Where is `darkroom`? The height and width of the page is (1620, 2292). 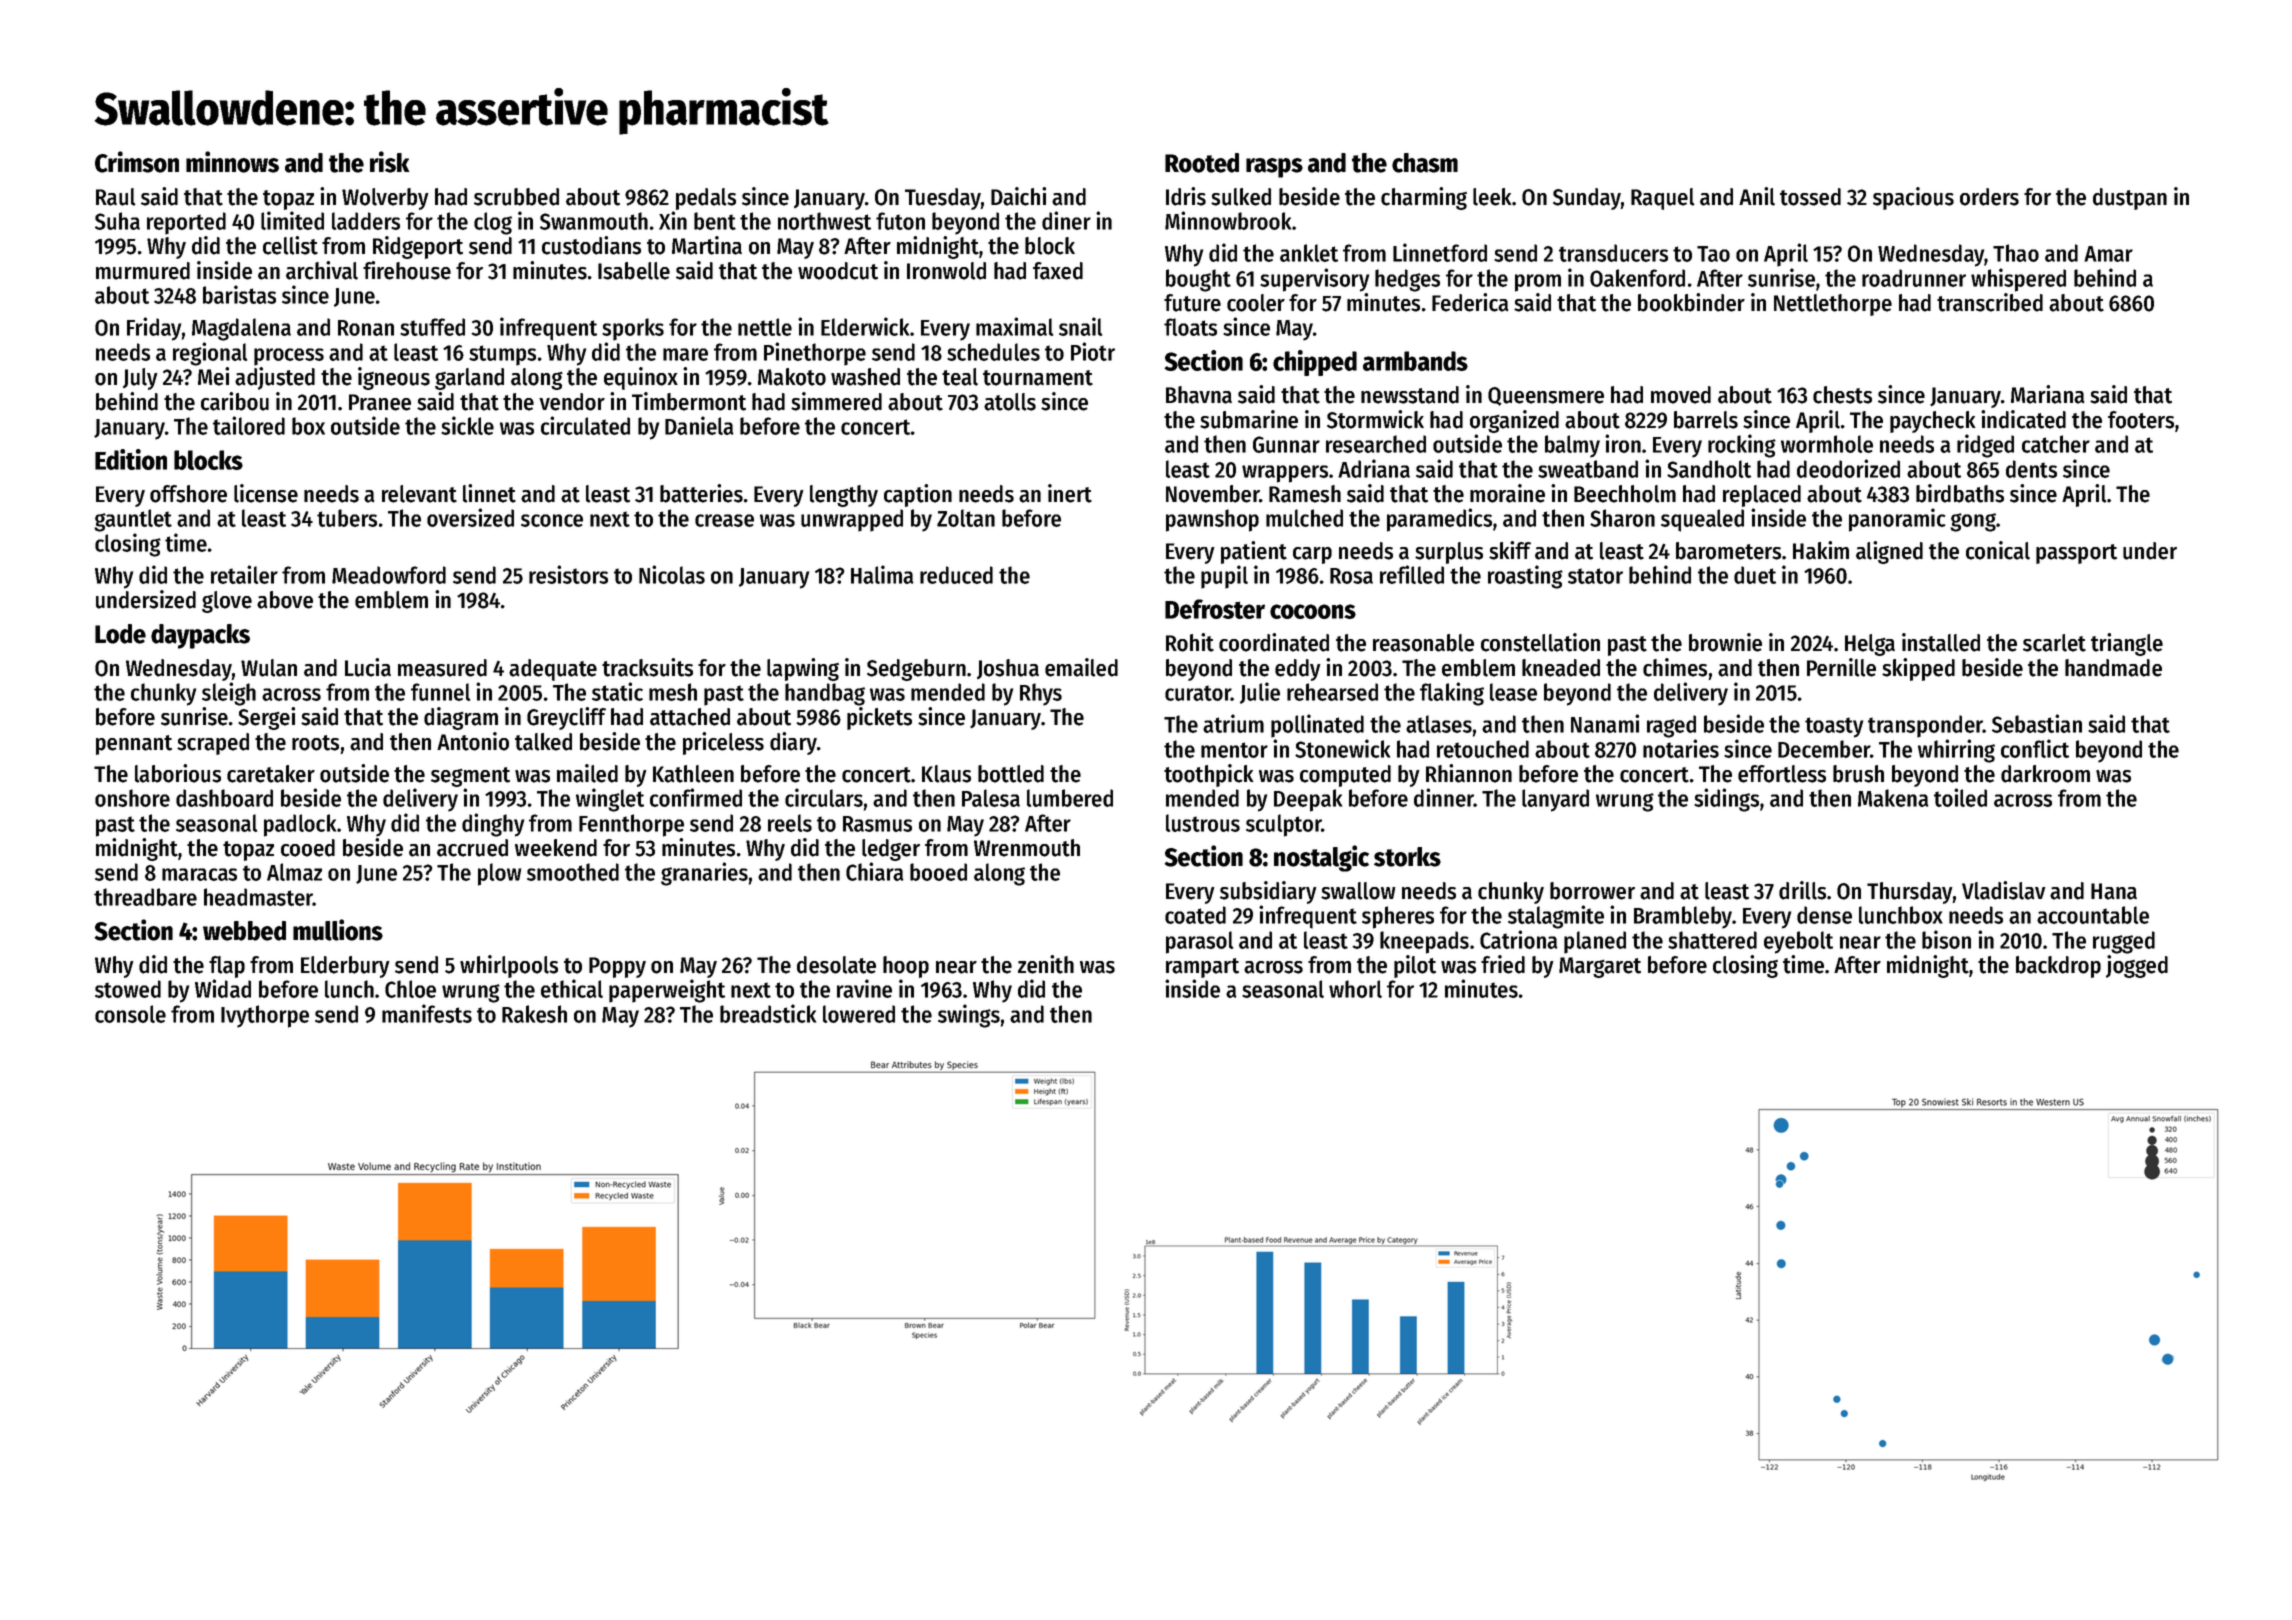 darkroom is located at coordinates (2045, 774).
